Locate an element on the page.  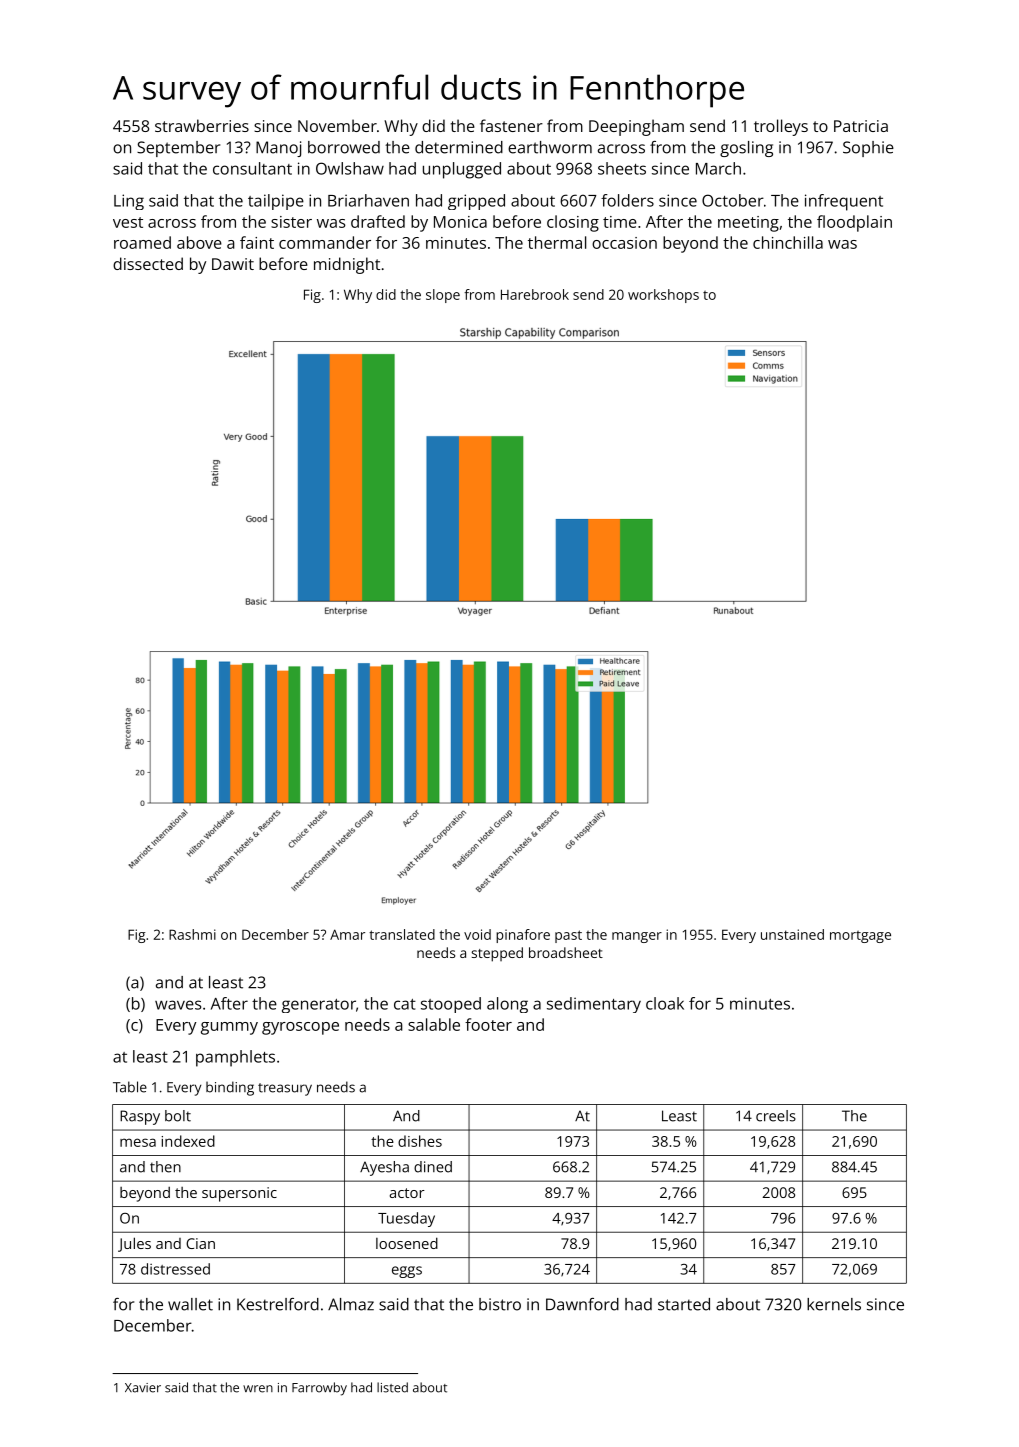
slope is located at coordinates (443, 296).
